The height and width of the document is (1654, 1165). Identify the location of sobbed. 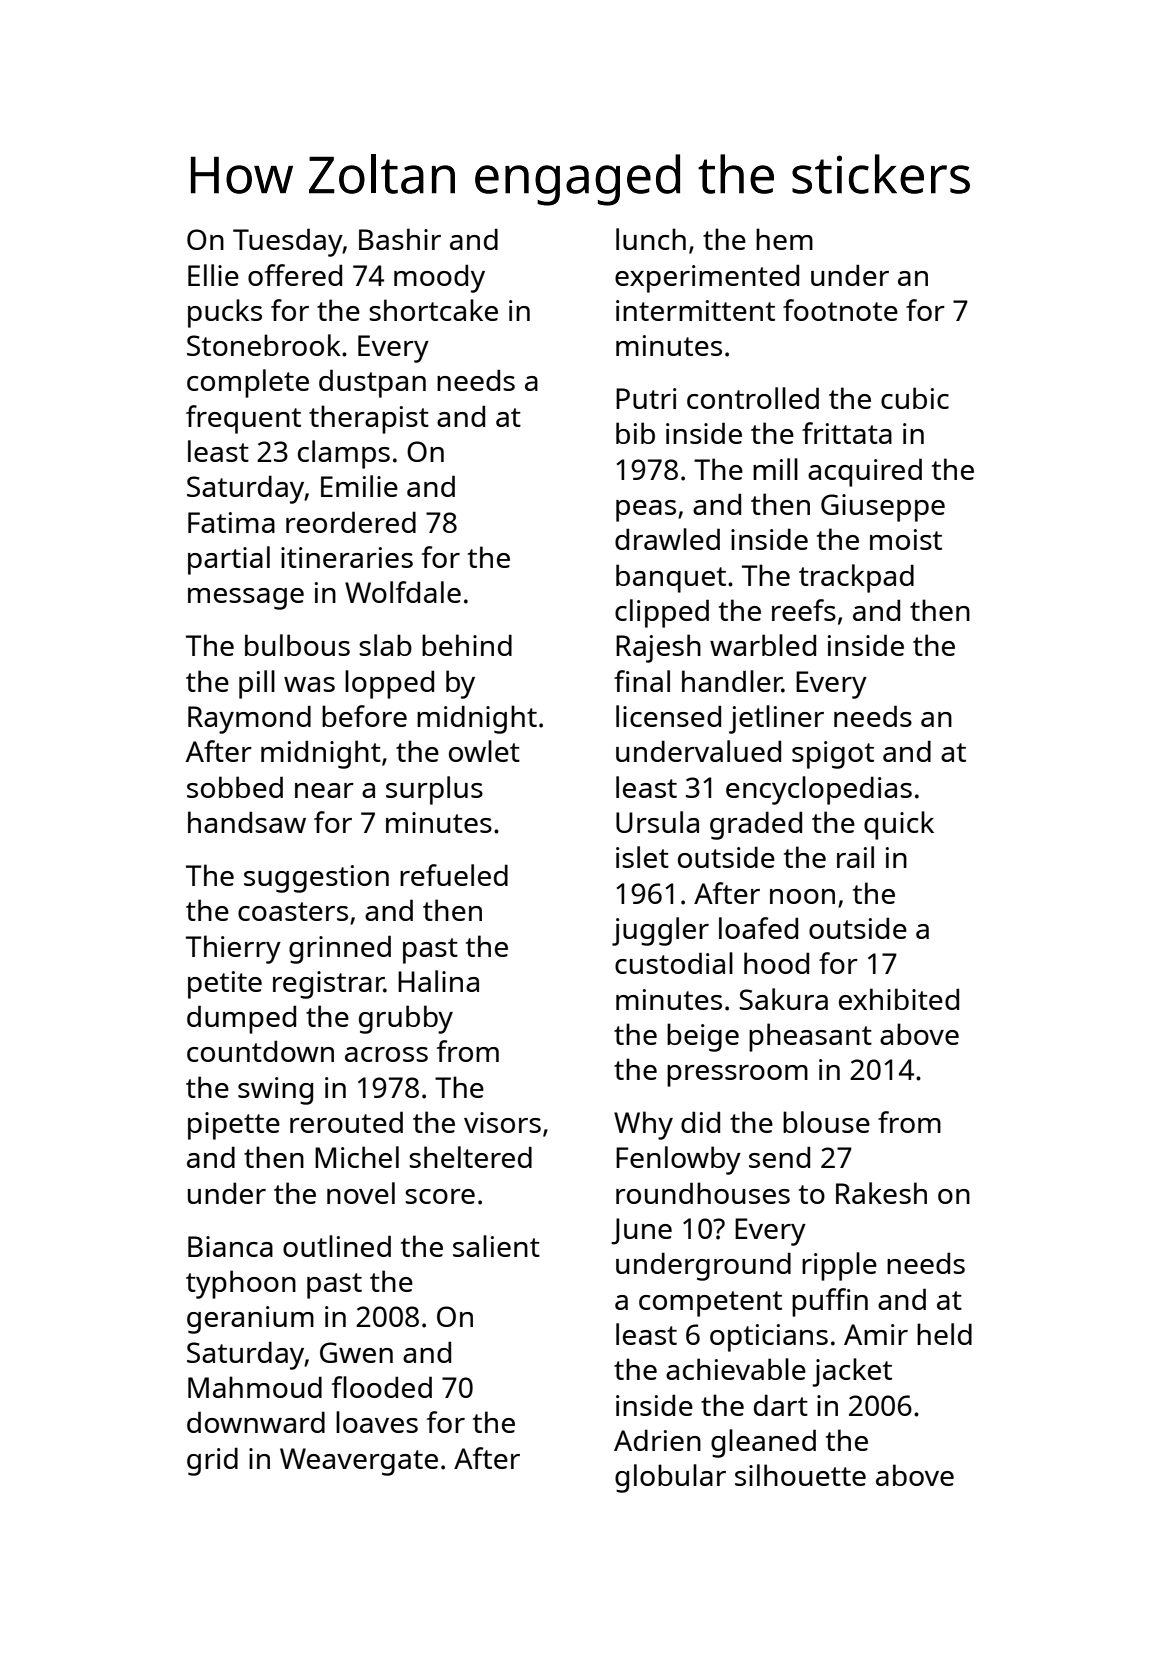
(235, 787).
